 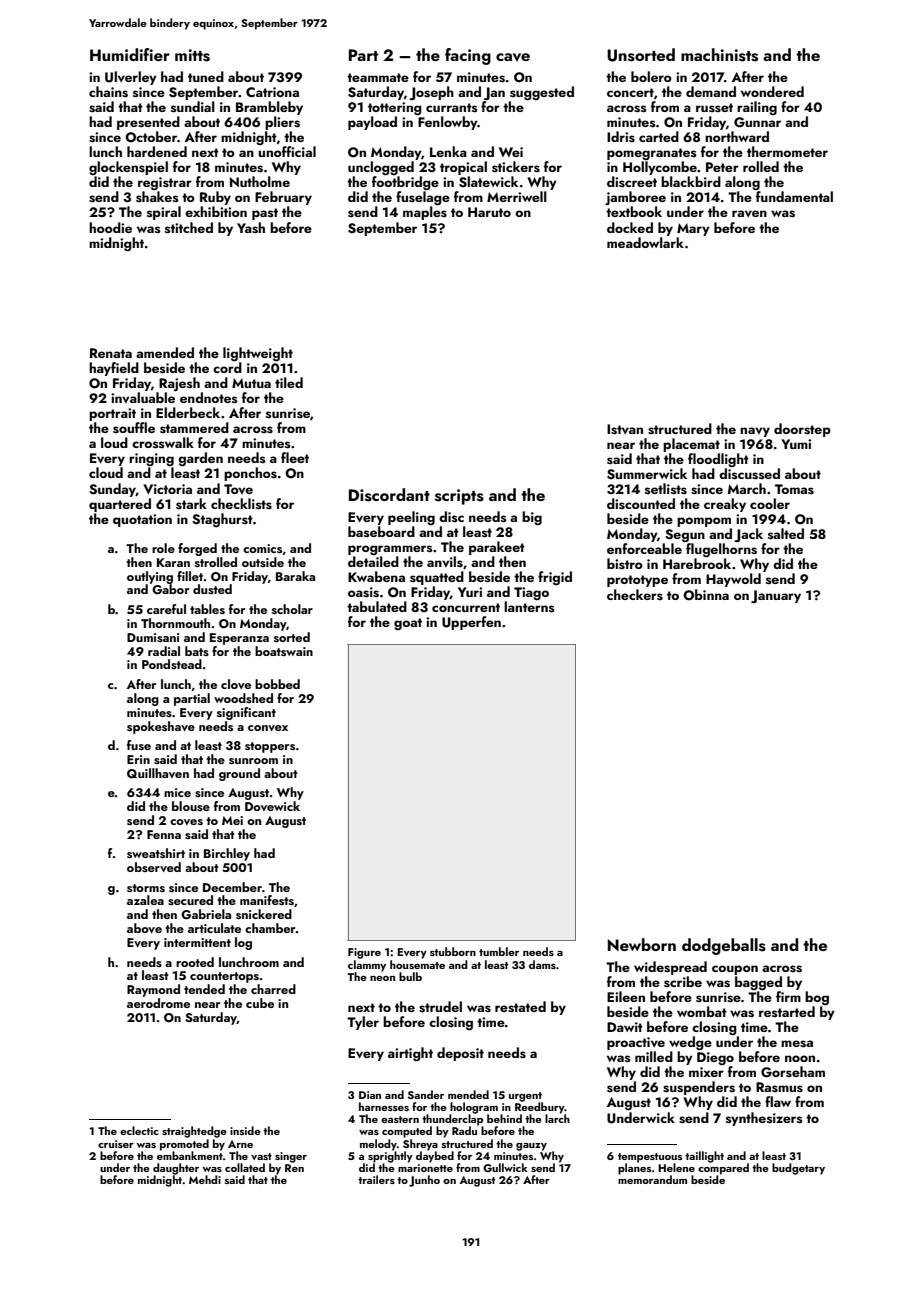 I want to click on Fenlowby, so click(x=448, y=123).
